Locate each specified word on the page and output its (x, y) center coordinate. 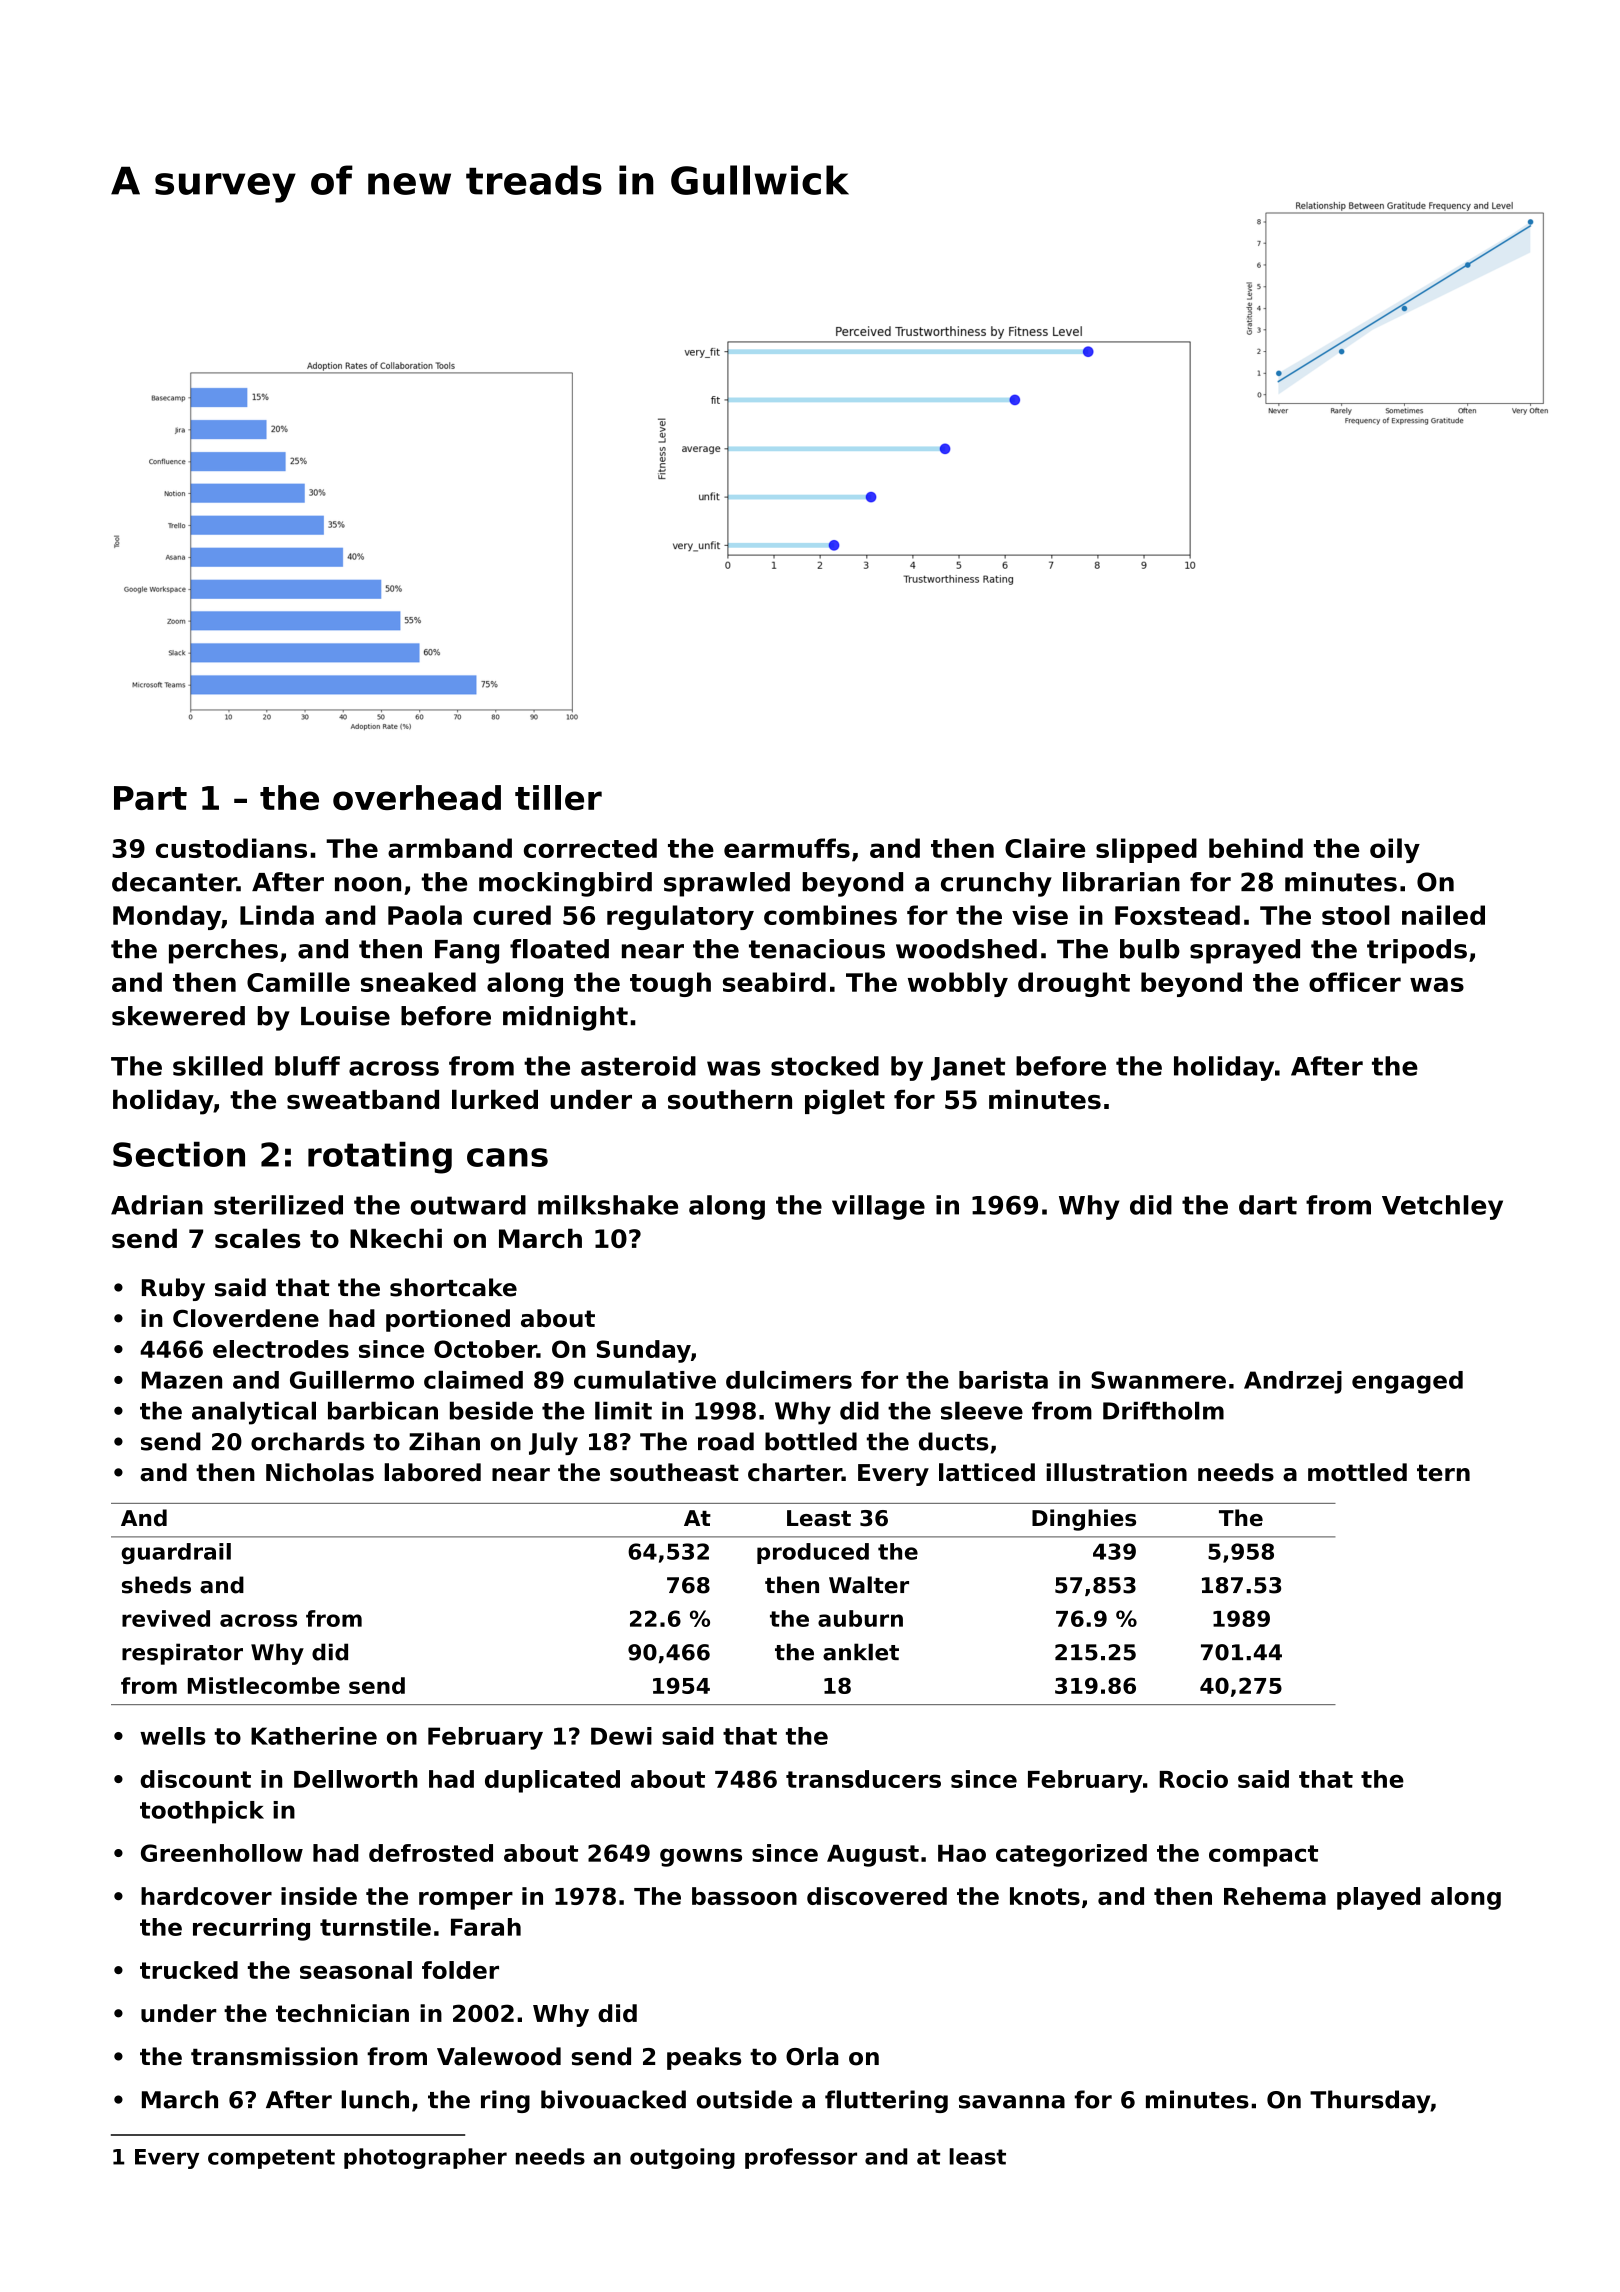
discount (195, 1779)
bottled (811, 1441)
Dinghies (1084, 1520)
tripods (1417, 951)
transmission (274, 2056)
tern (1443, 1473)
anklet (861, 1652)
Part (150, 798)
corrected (590, 848)
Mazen (182, 1380)
